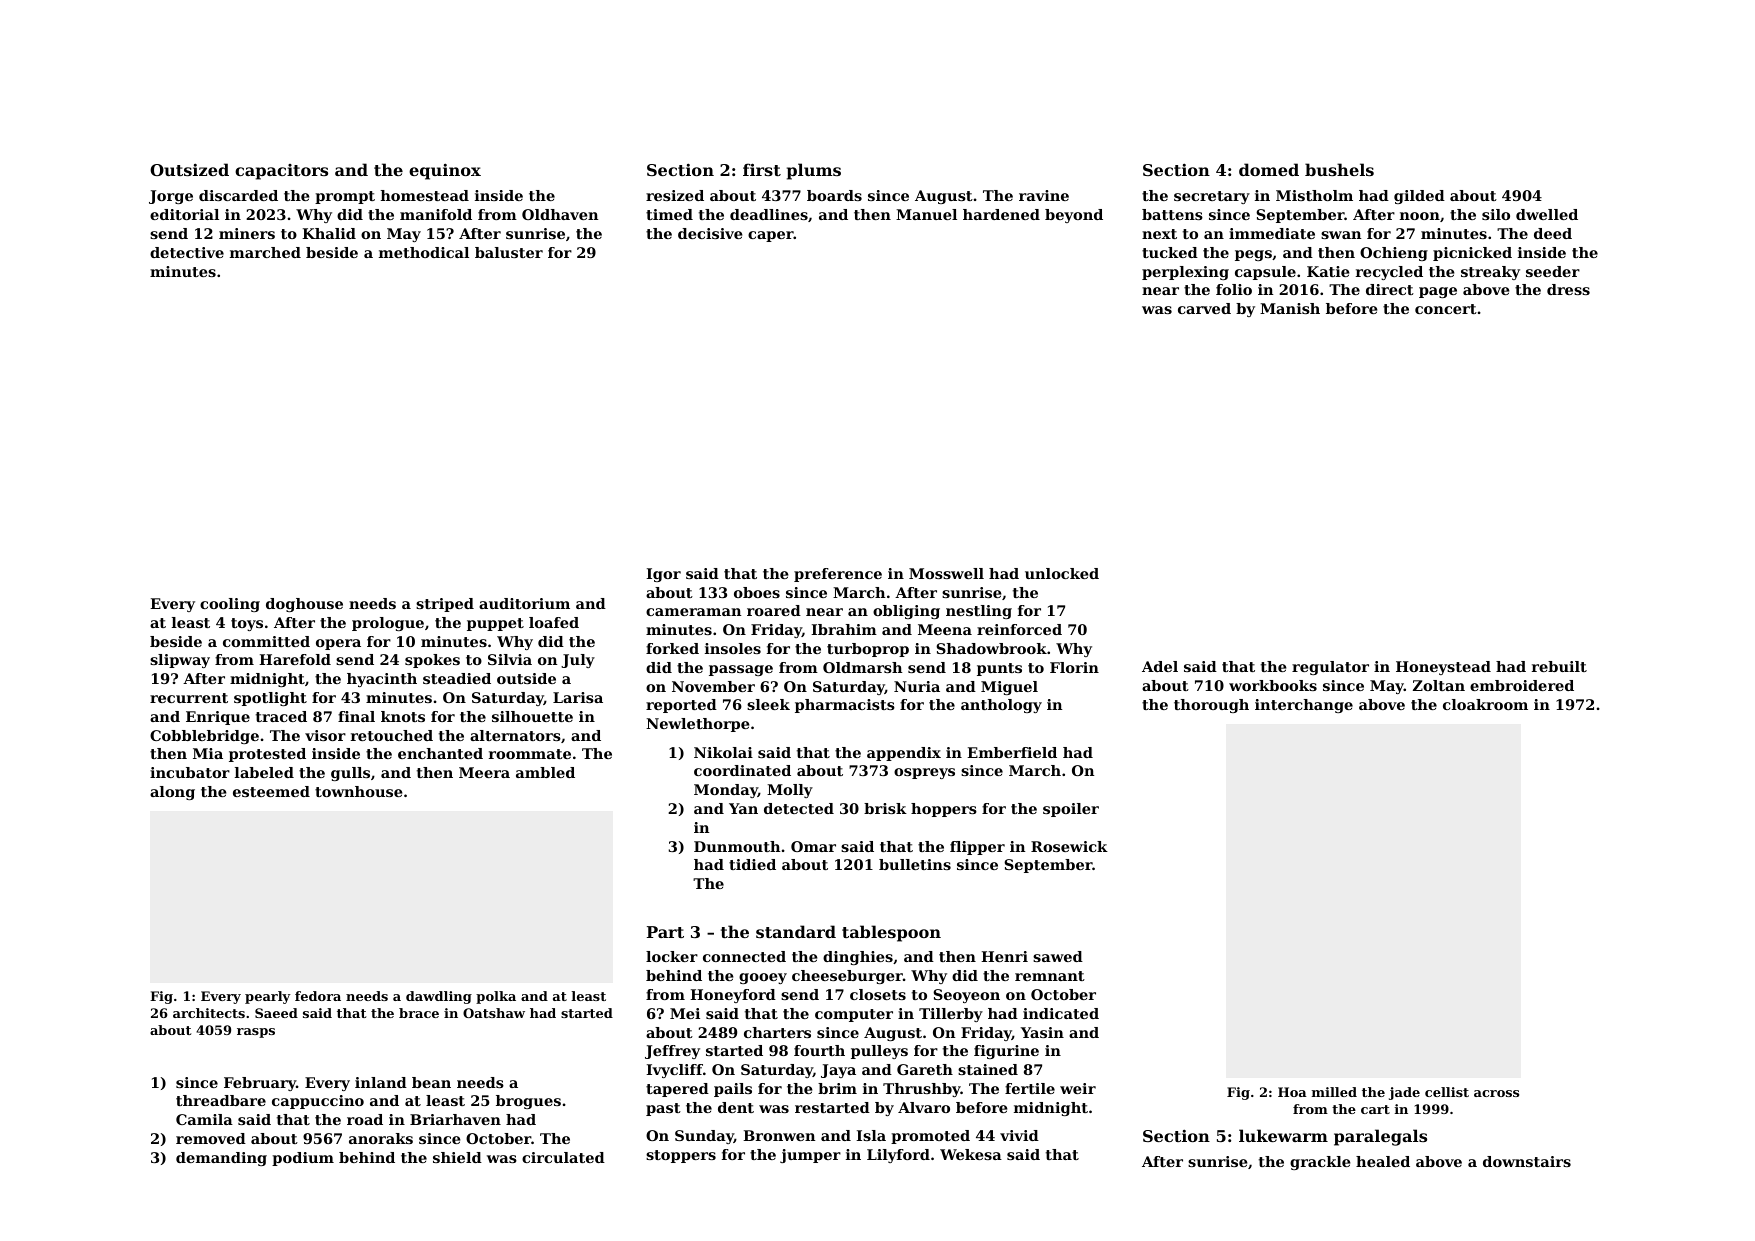  Describe the element at coordinates (1389, 273) in the screenshot. I see `recycled` at that location.
